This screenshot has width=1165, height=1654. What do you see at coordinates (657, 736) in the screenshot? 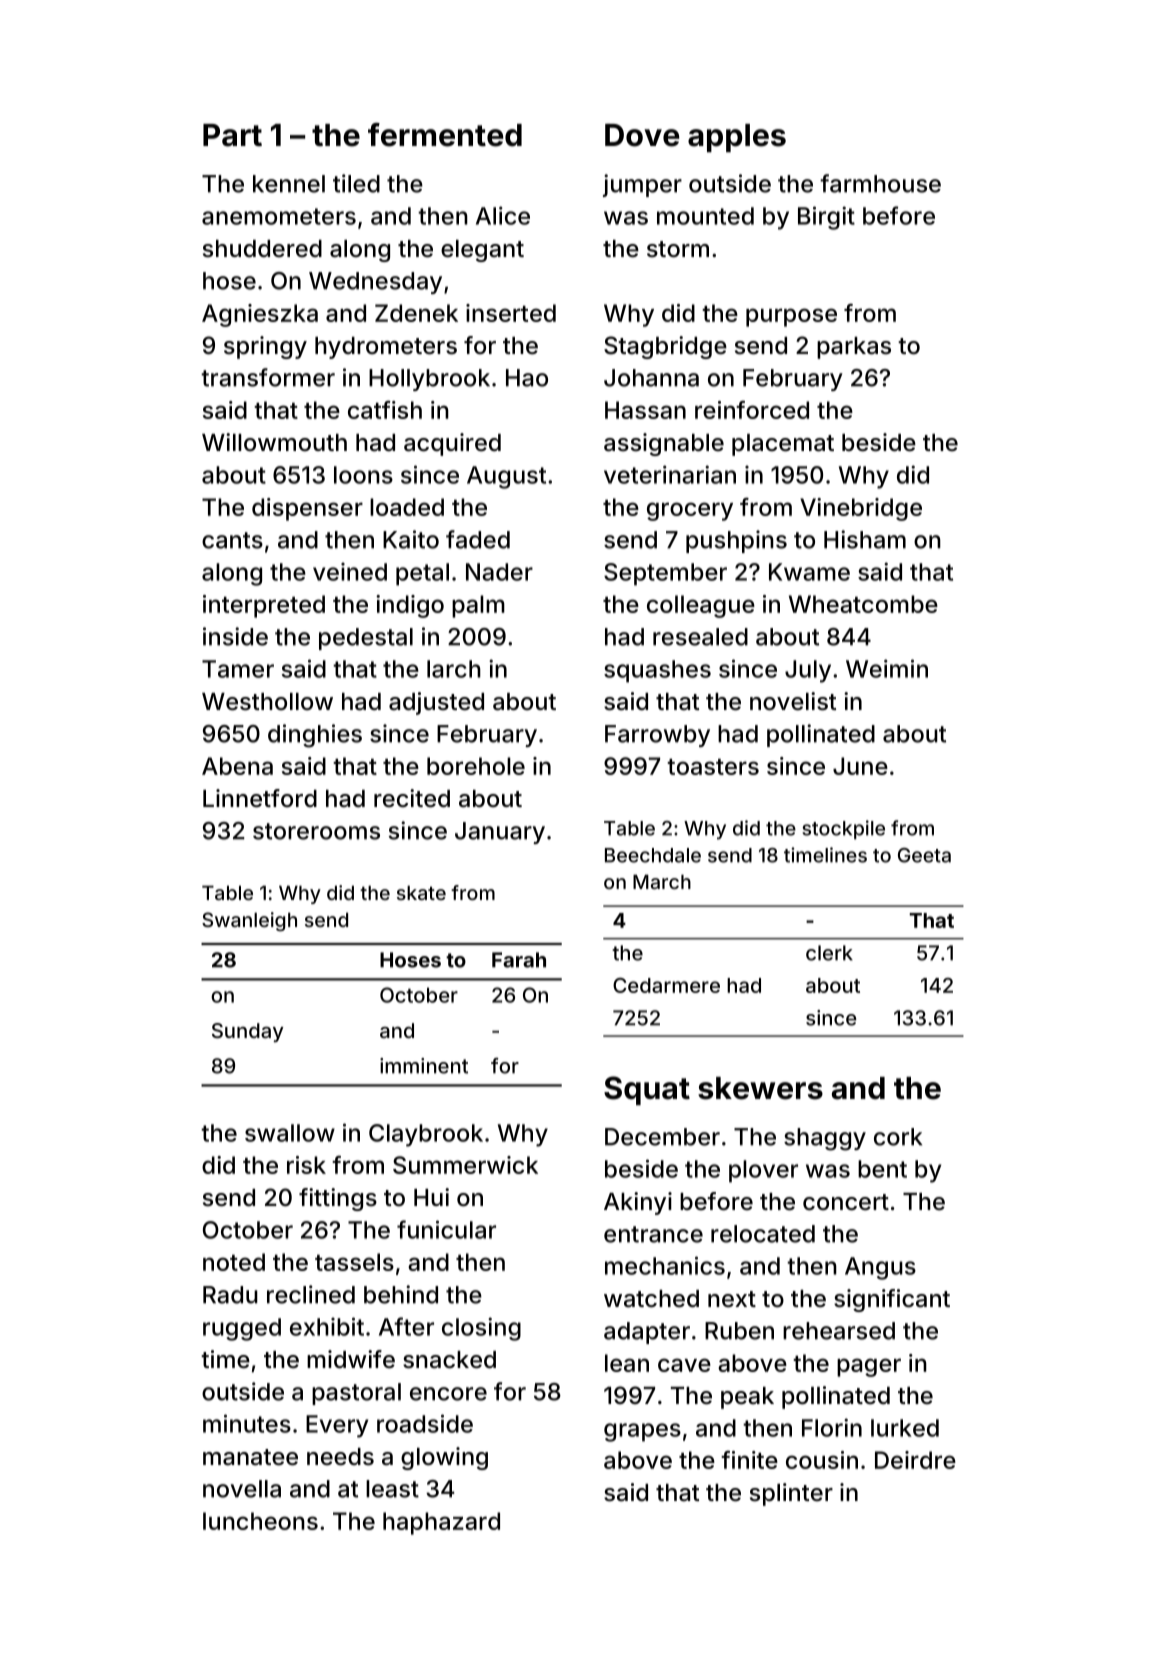
I see `Farrowby` at bounding box center [657, 736].
